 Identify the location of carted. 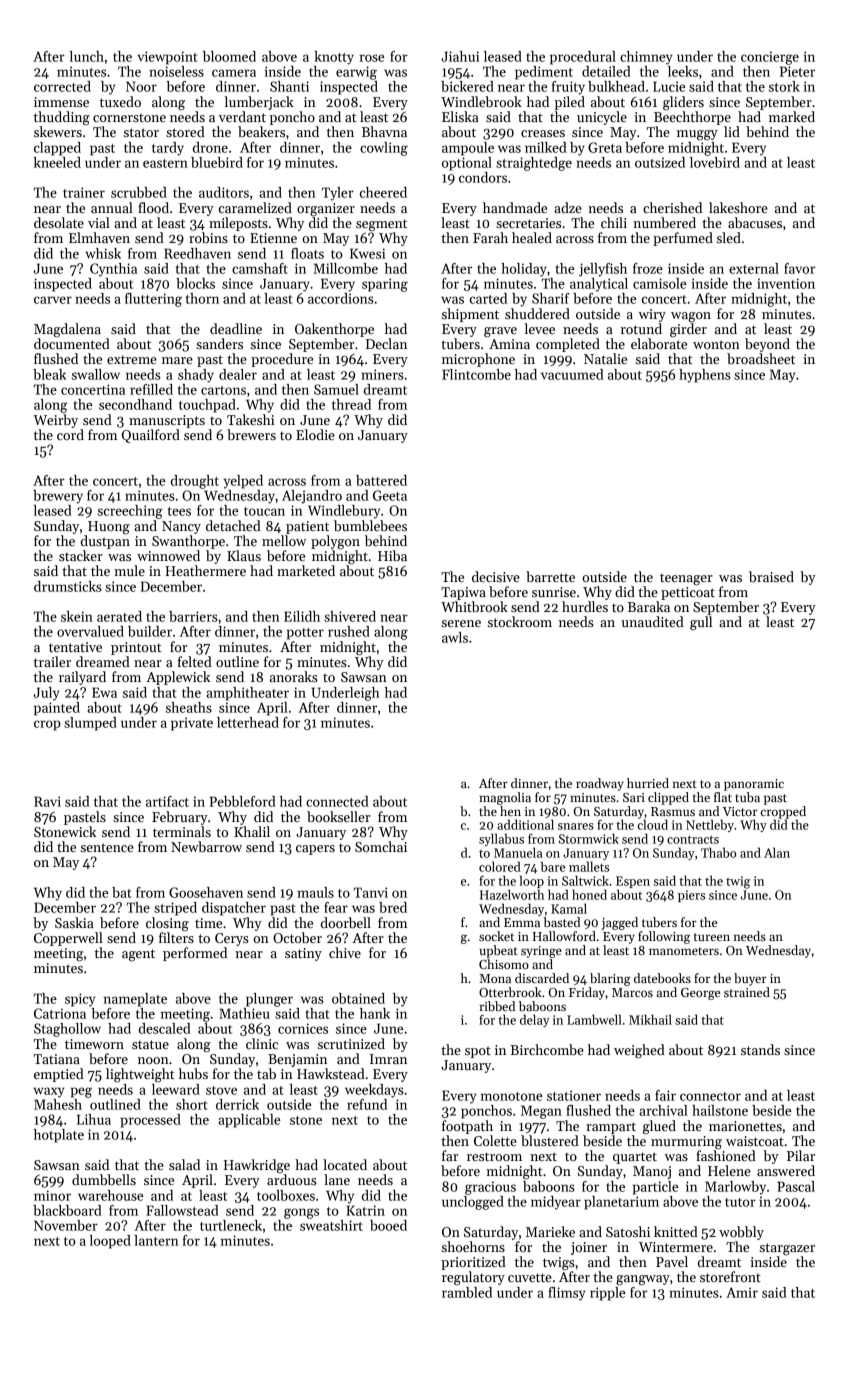
(488, 298).
